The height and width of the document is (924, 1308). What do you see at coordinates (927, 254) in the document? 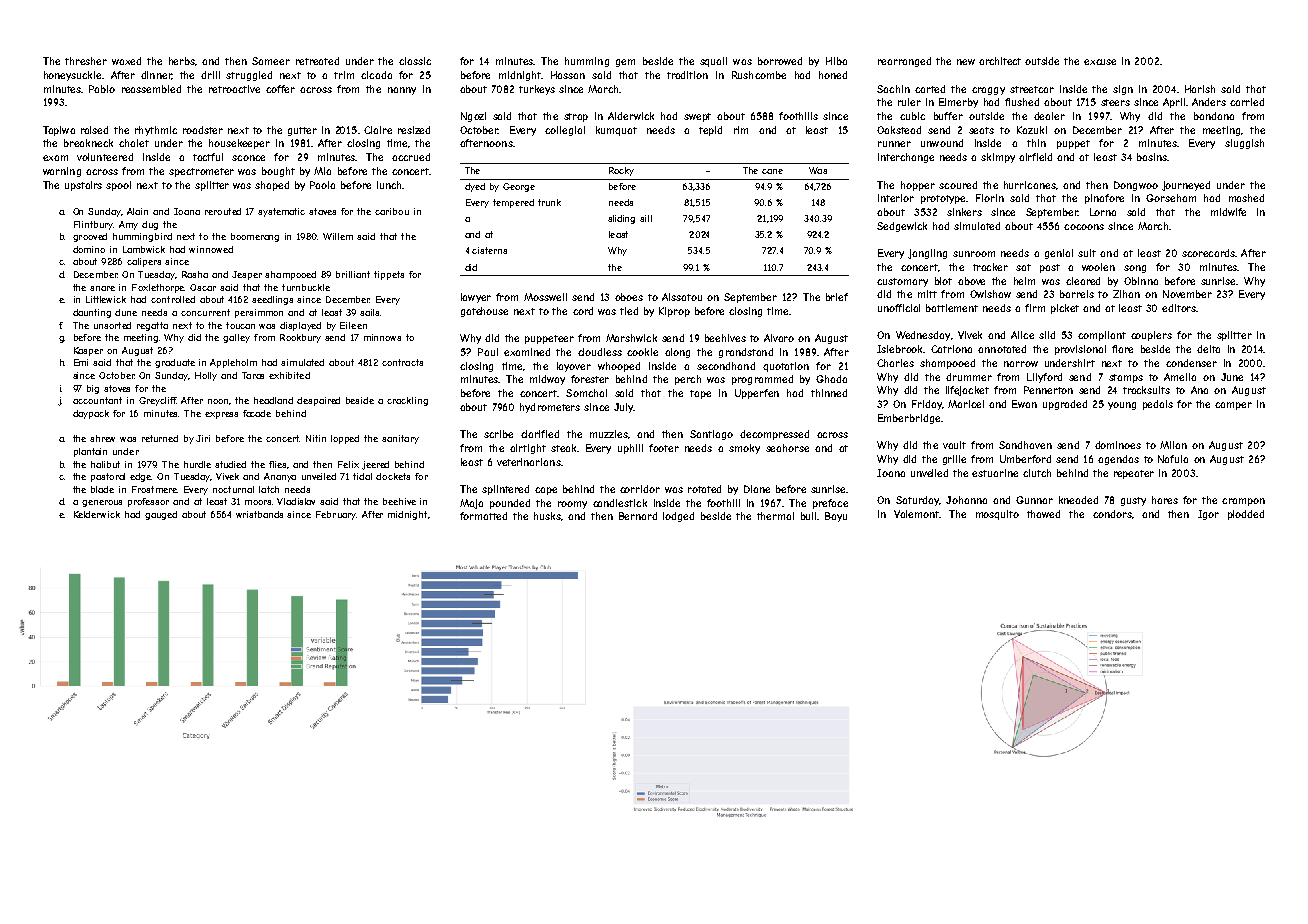
I see `jangling` at bounding box center [927, 254].
